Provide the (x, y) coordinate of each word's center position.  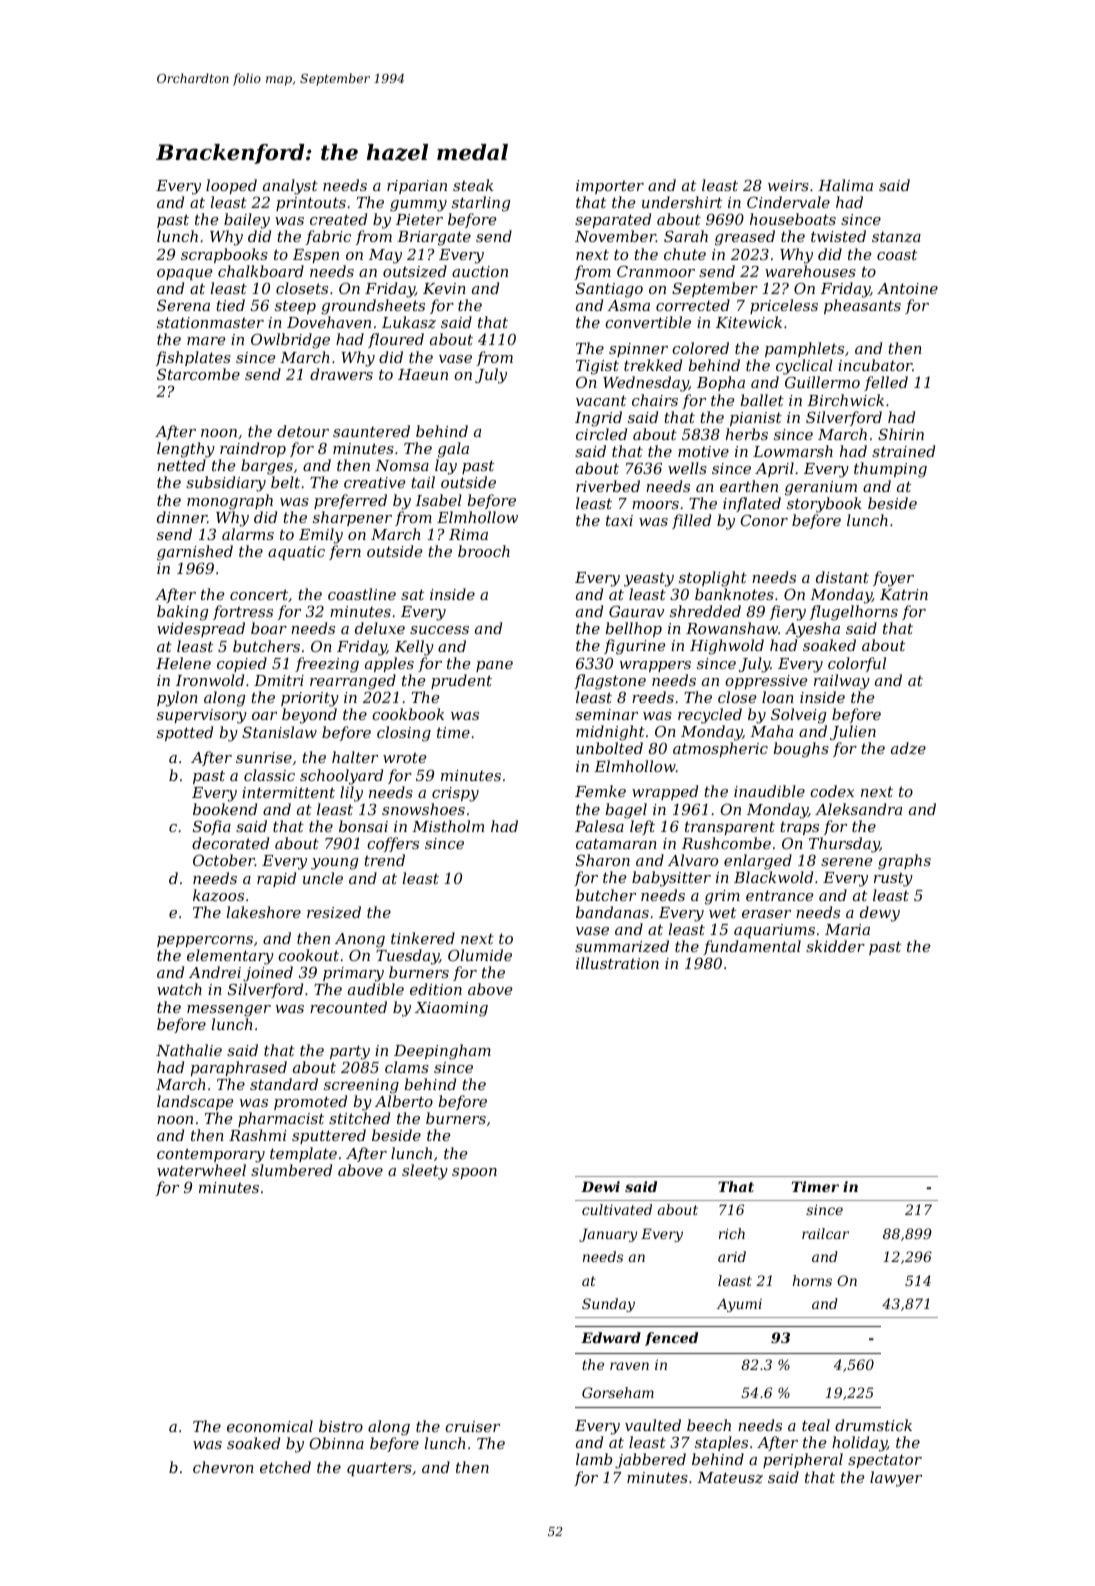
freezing (327, 665)
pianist (756, 419)
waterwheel (201, 1170)
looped (231, 186)
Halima (845, 185)
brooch (484, 551)
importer (610, 187)
